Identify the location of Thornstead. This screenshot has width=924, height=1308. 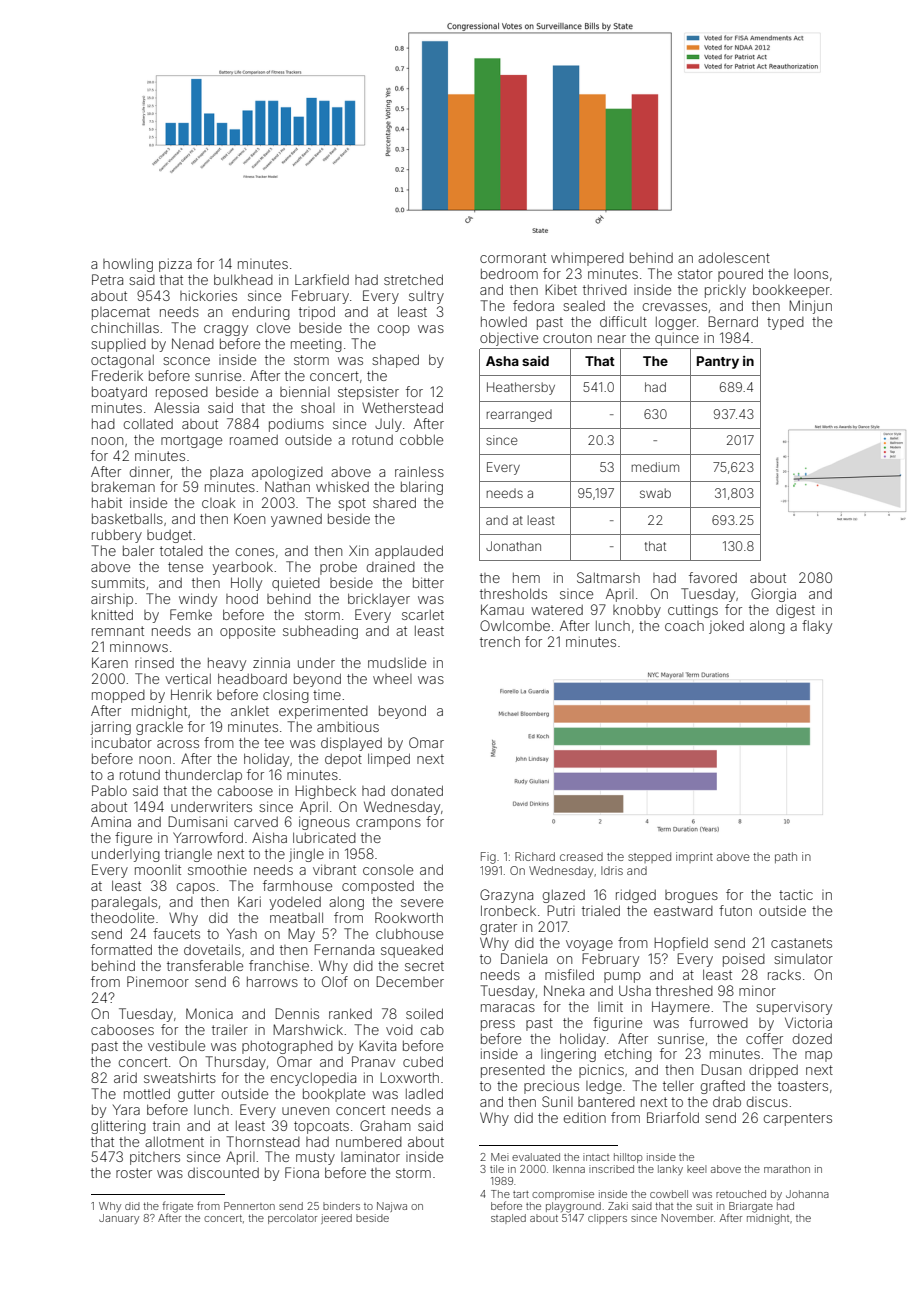
(263, 1141).
